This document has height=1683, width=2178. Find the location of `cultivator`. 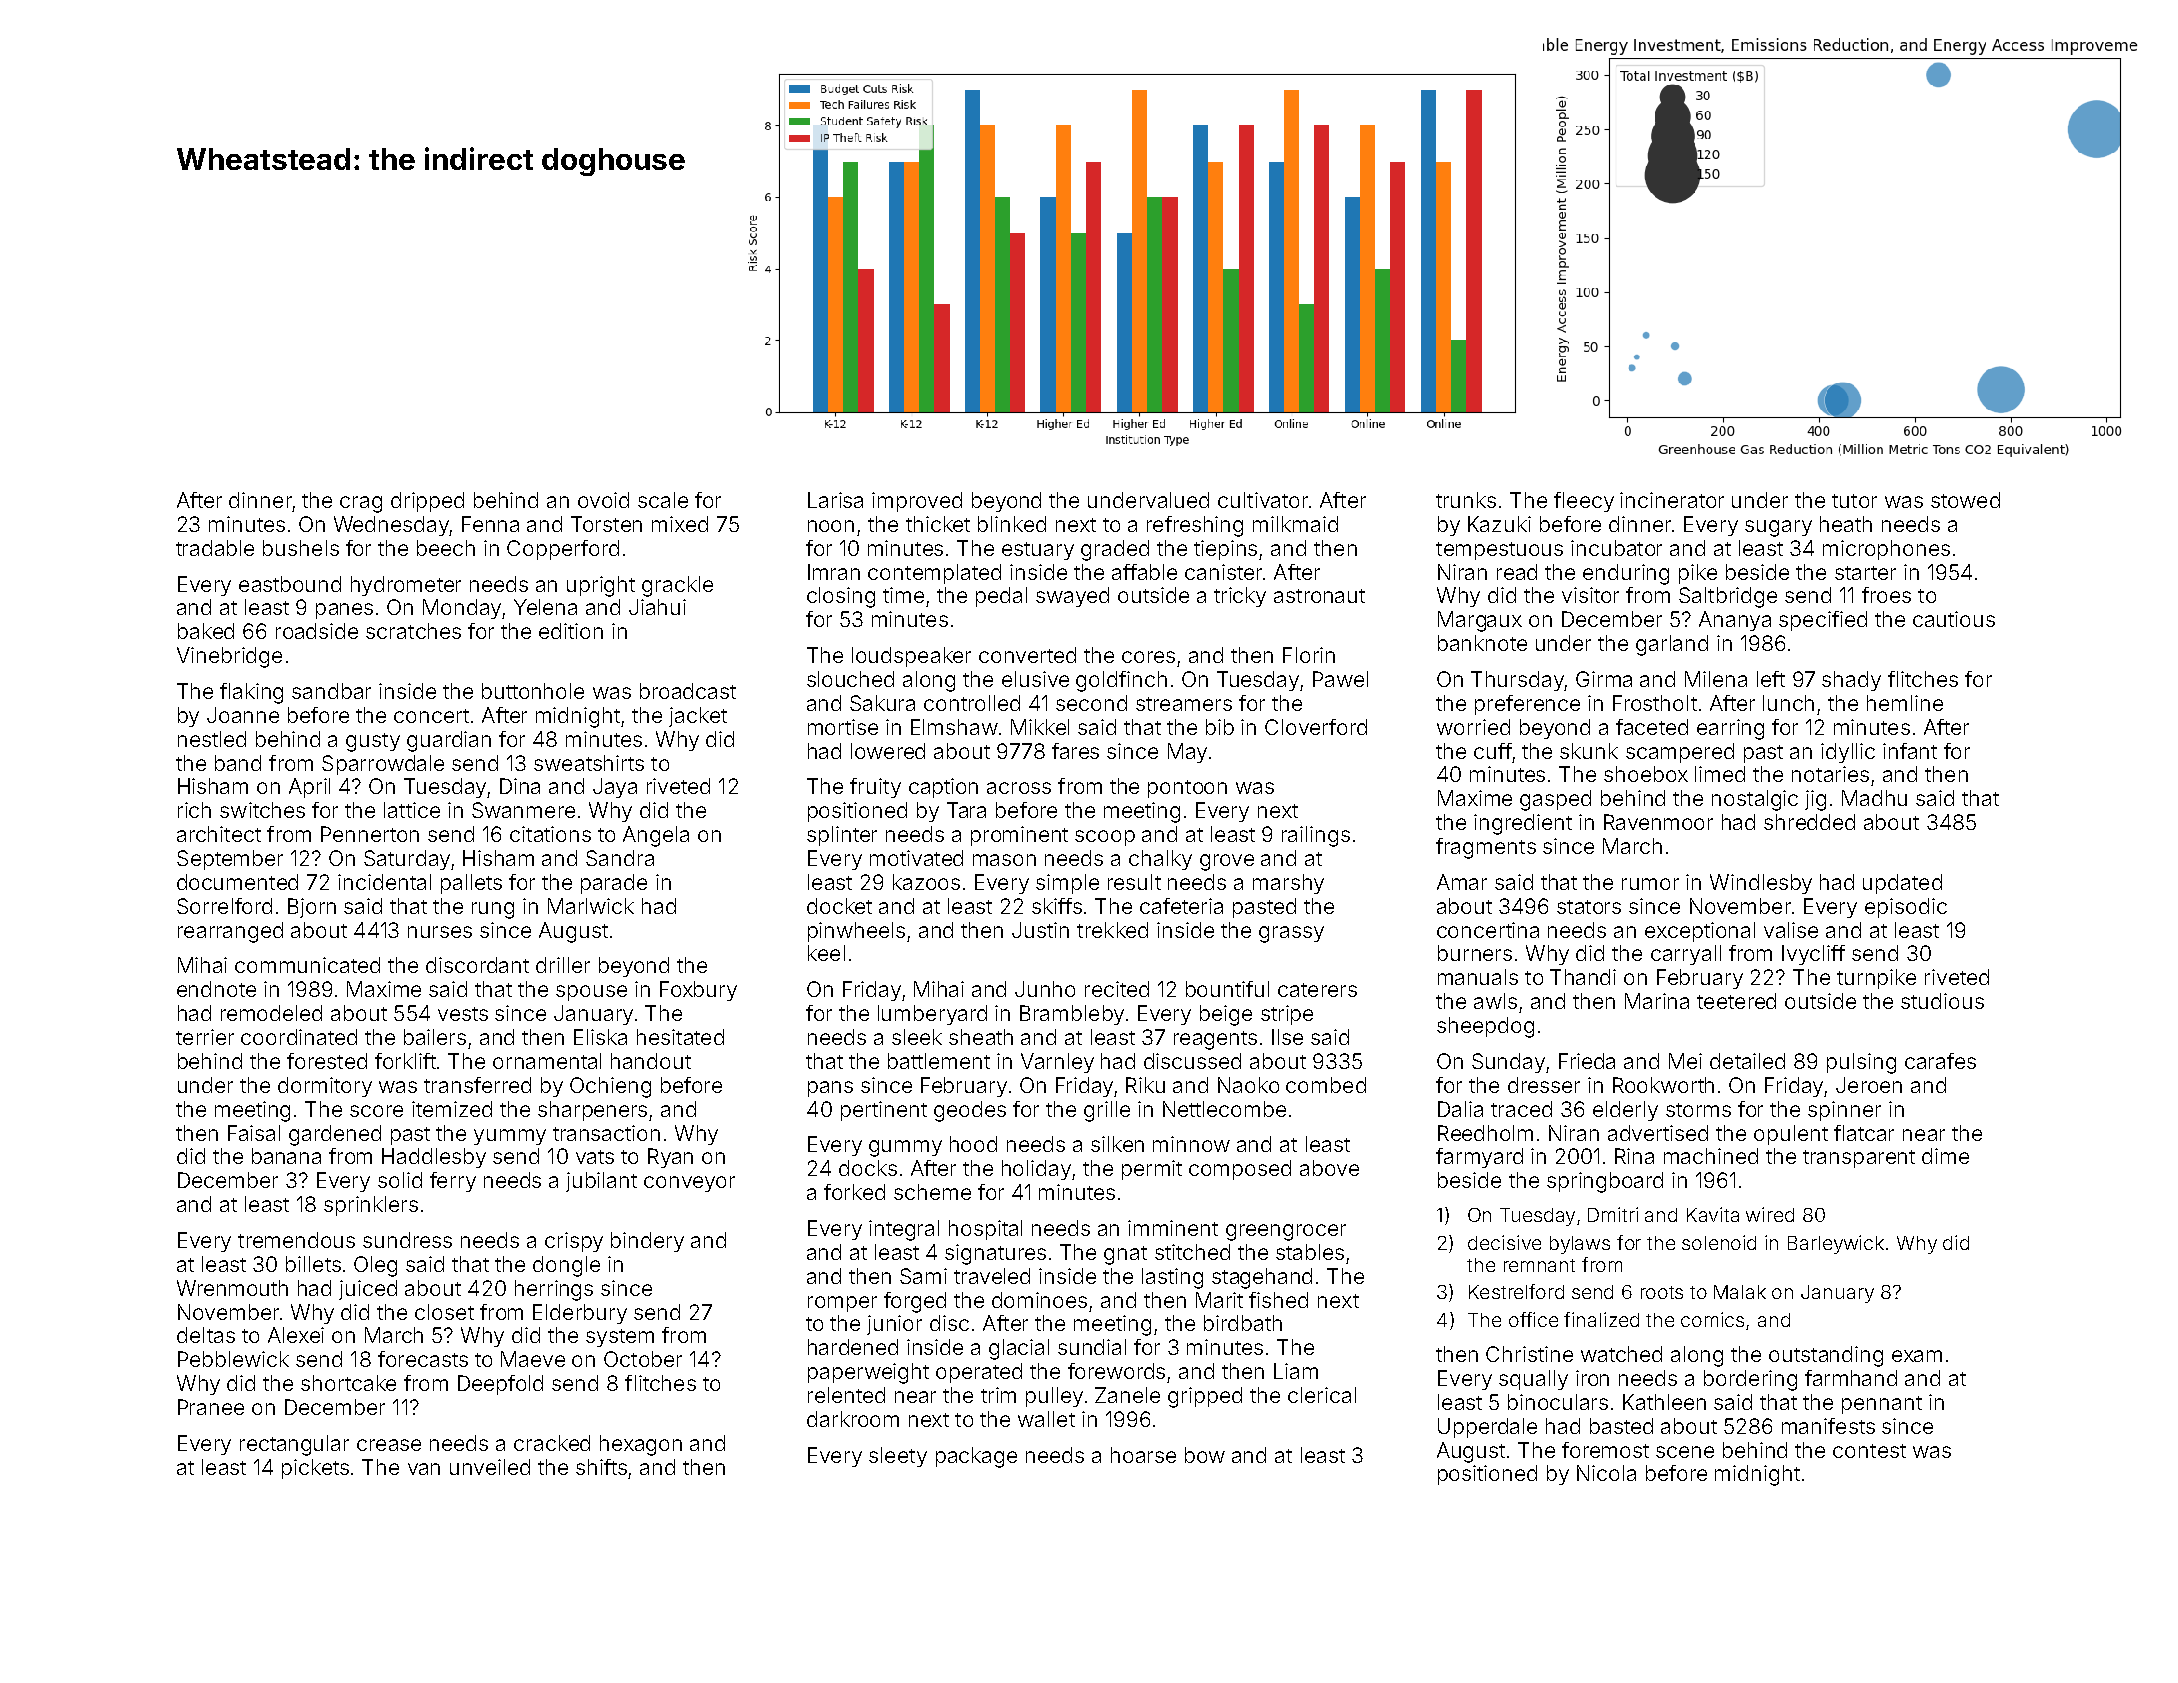

cultivator is located at coordinates (1263, 500).
